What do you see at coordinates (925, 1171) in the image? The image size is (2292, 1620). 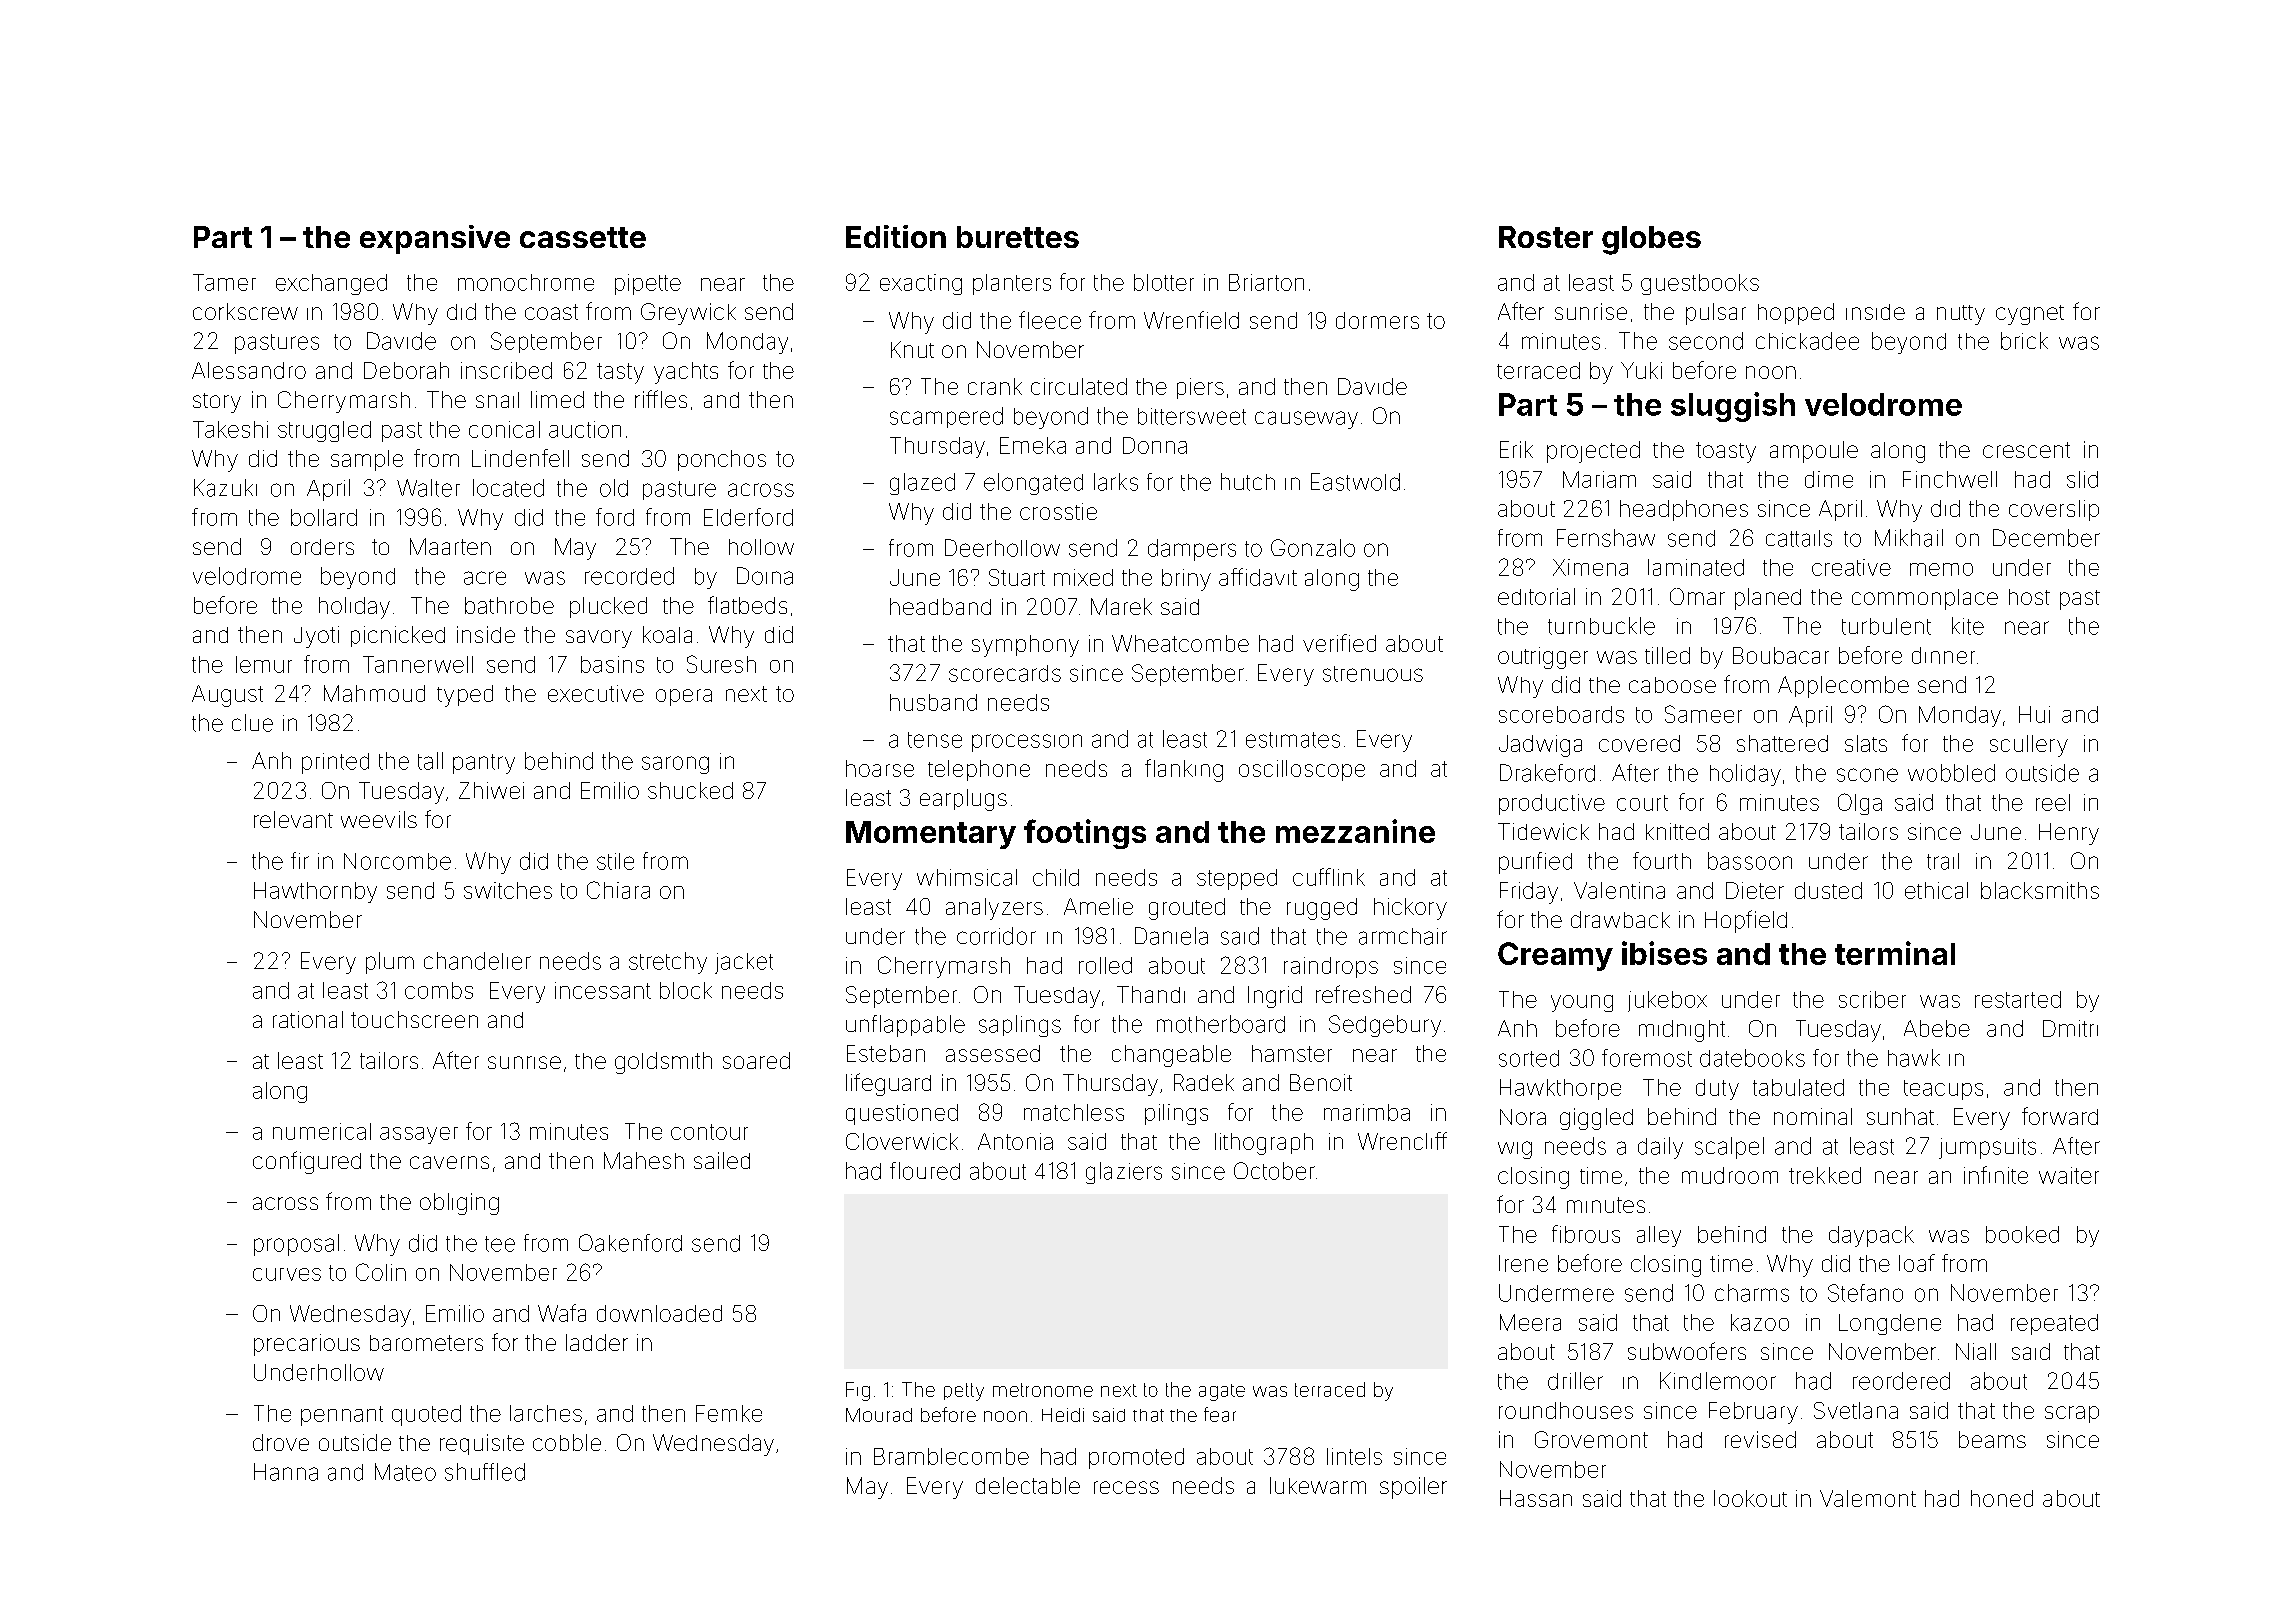 I see `floured` at bounding box center [925, 1171].
